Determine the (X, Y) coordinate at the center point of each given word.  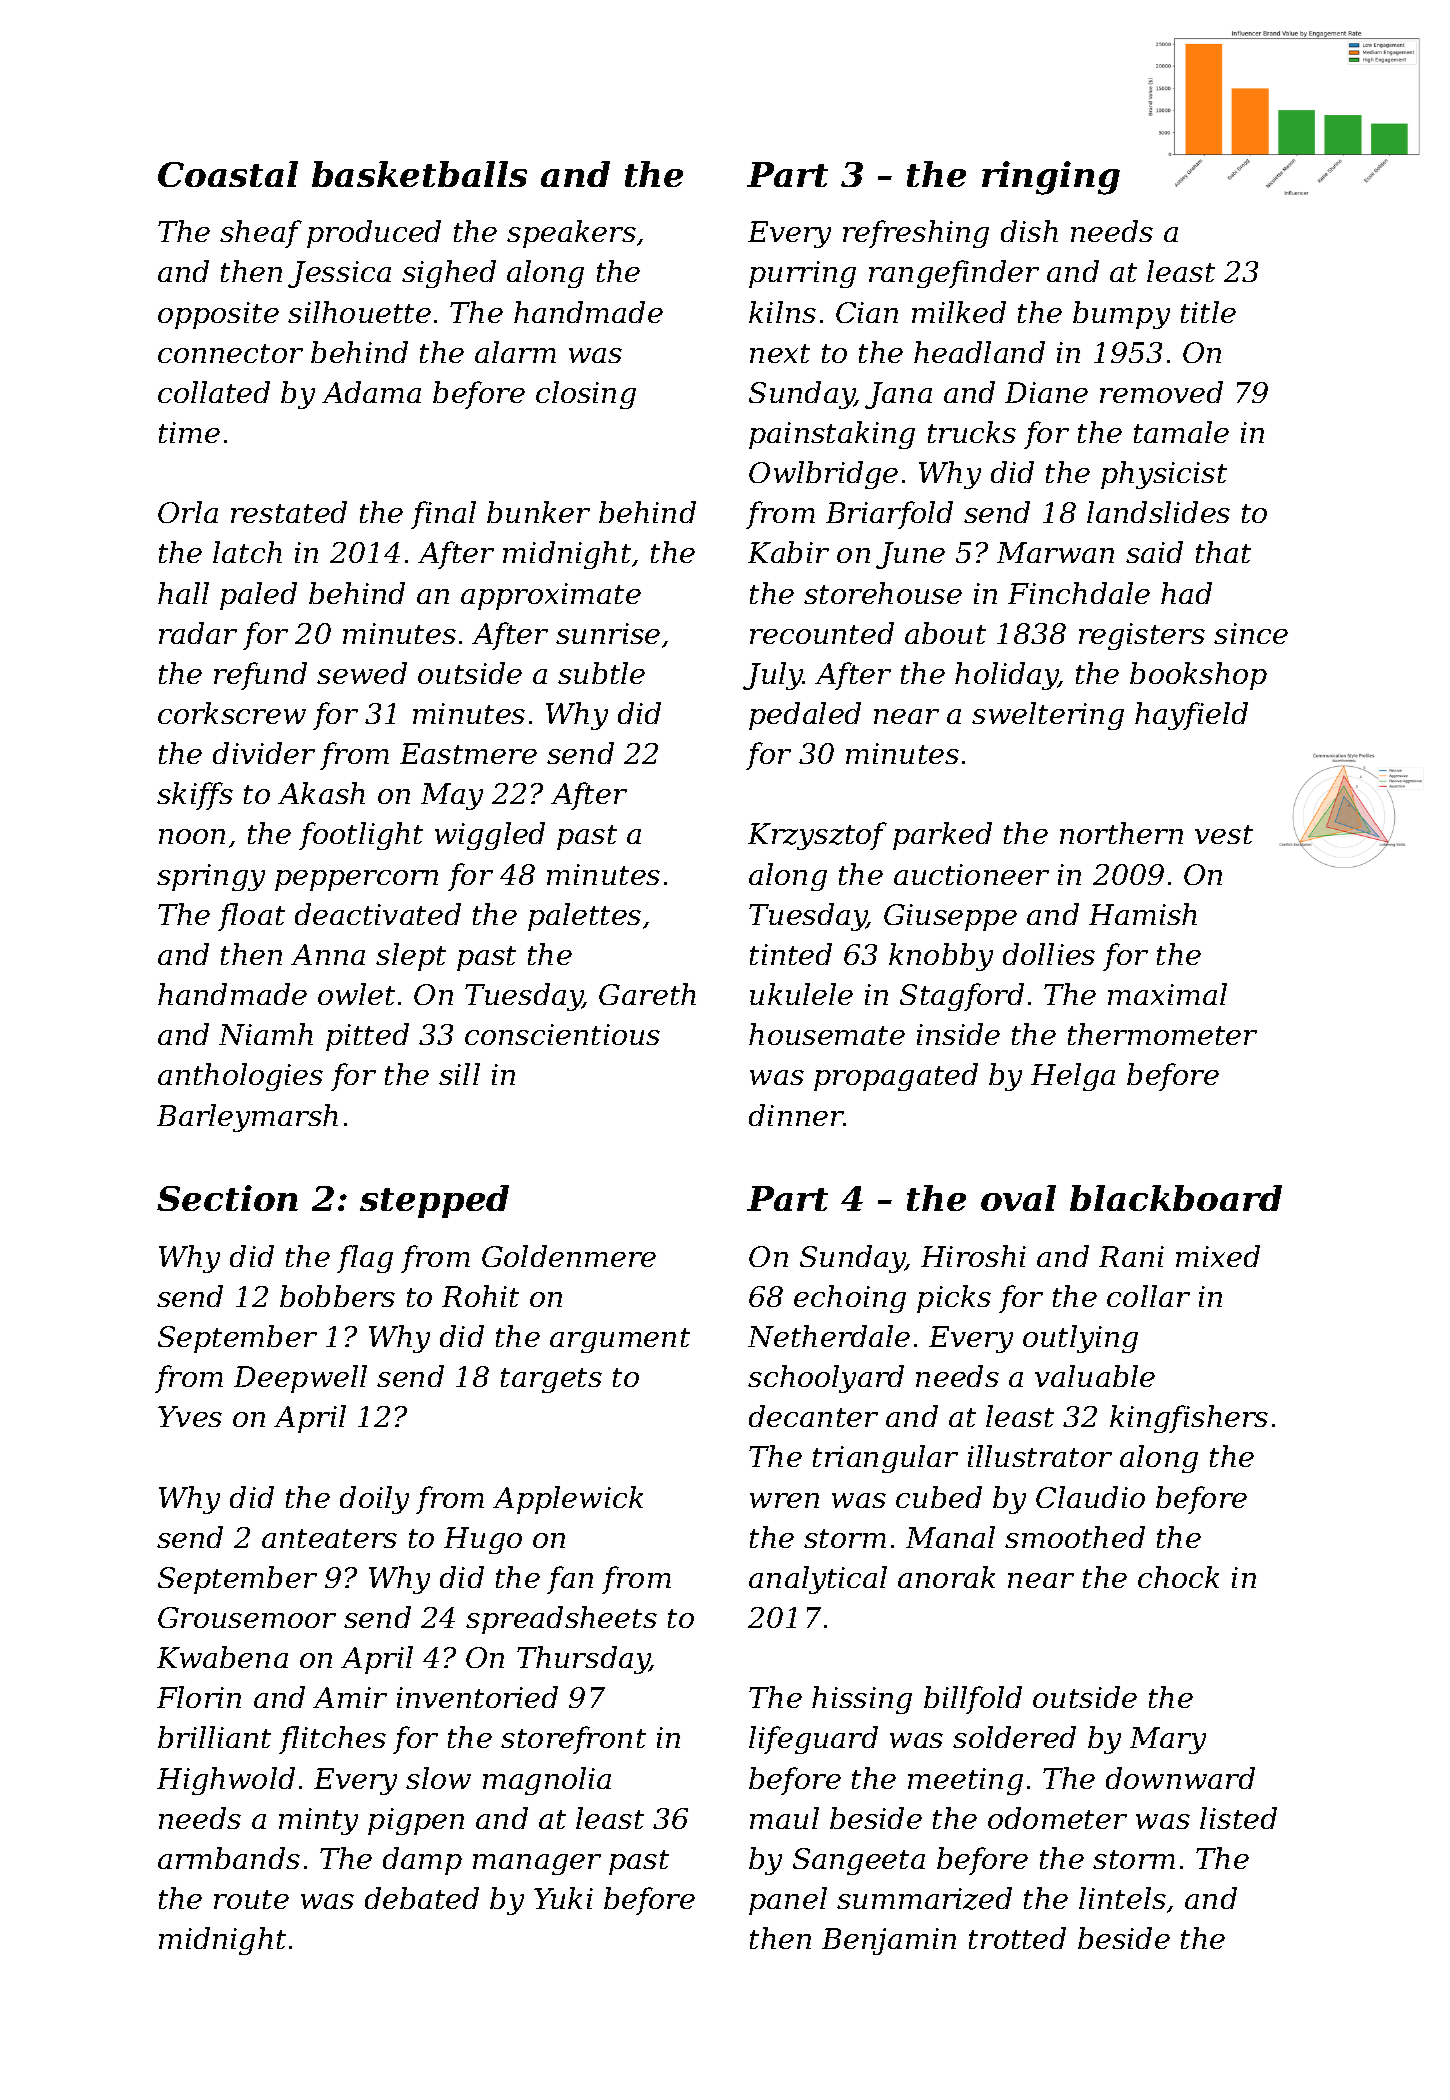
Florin (199, 1697)
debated (422, 1898)
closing (586, 395)
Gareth (647, 994)
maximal (1167, 994)
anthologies (240, 1077)
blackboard (1176, 1198)
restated (289, 512)
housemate (827, 1034)
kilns (782, 312)
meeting (965, 1781)
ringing (1051, 178)
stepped (434, 1201)
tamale (1181, 432)
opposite (218, 315)
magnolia (547, 1781)
